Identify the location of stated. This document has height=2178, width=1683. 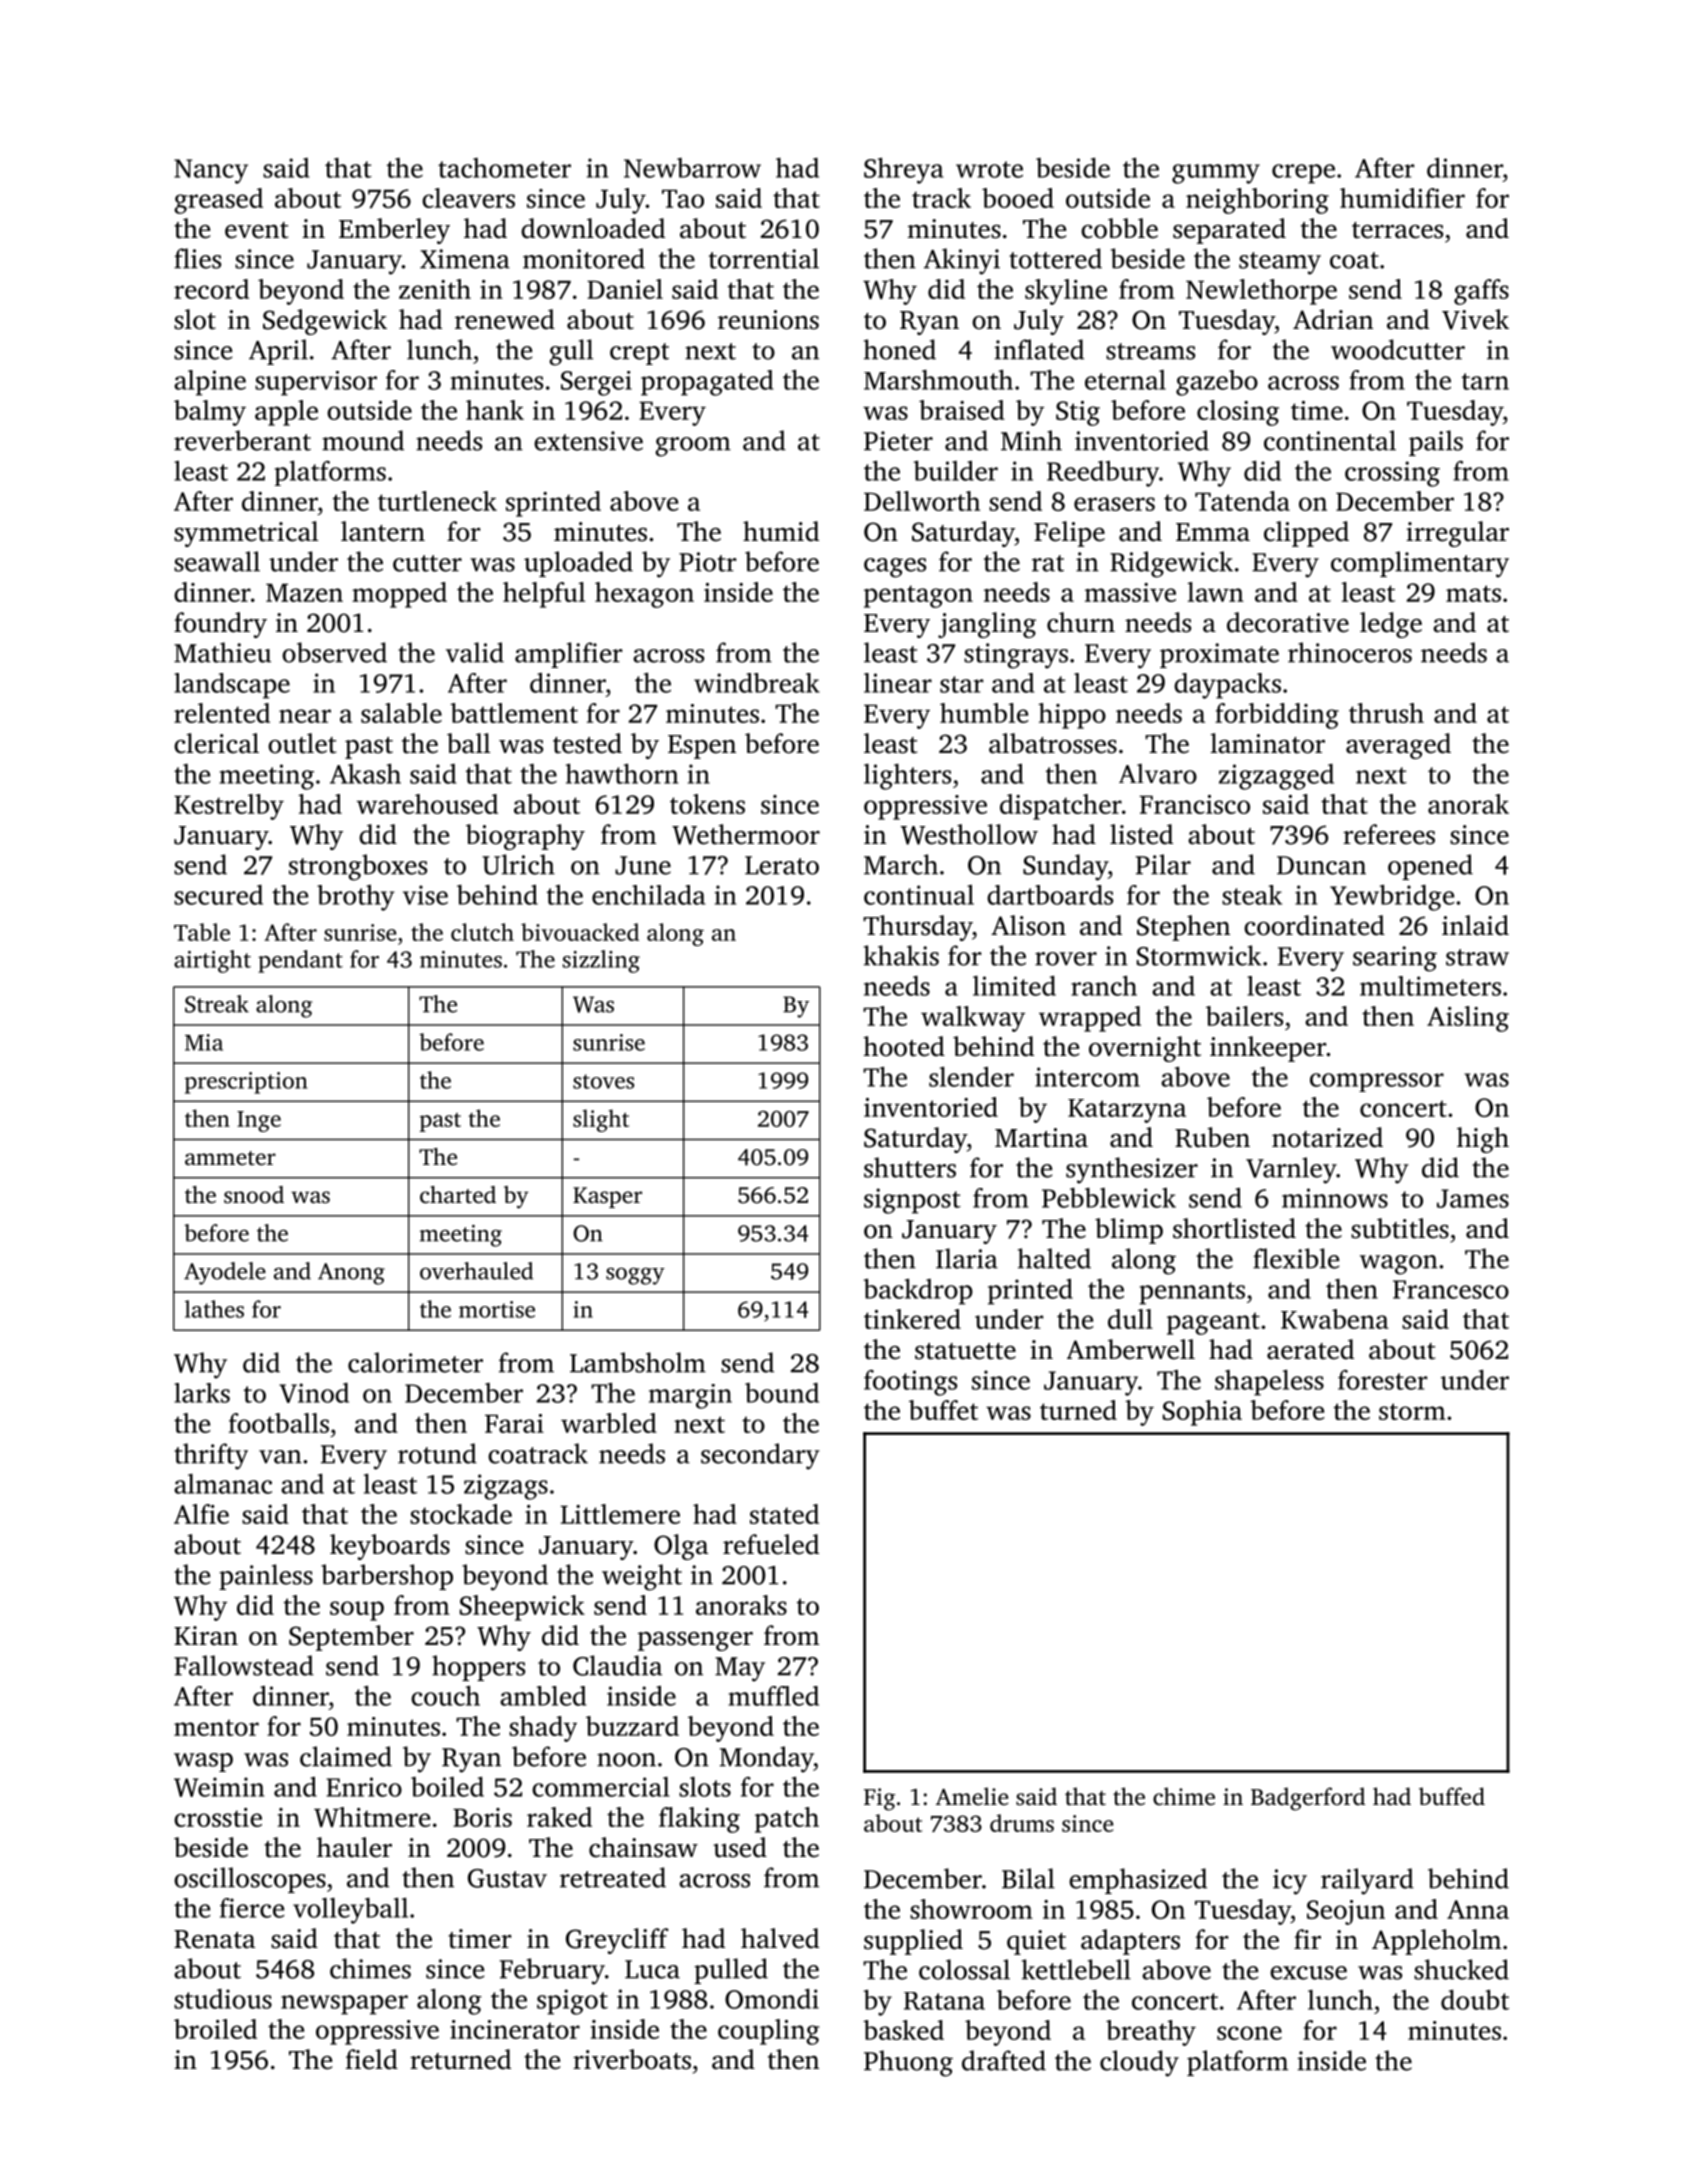
(784, 1514).
